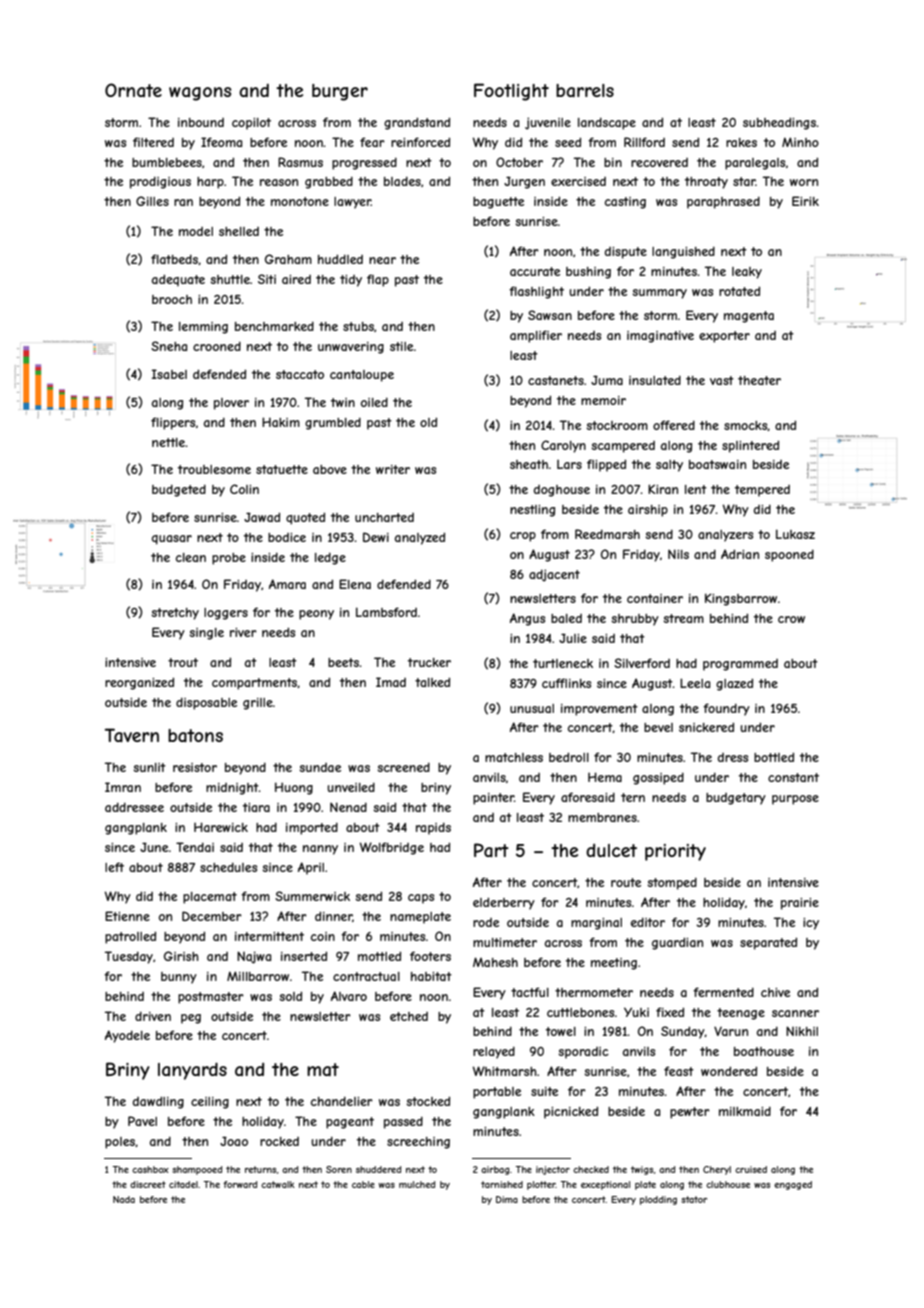 The width and height of the screenshot is (924, 1308). What do you see at coordinates (342, 1101) in the screenshot?
I see `chandelier` at bounding box center [342, 1101].
